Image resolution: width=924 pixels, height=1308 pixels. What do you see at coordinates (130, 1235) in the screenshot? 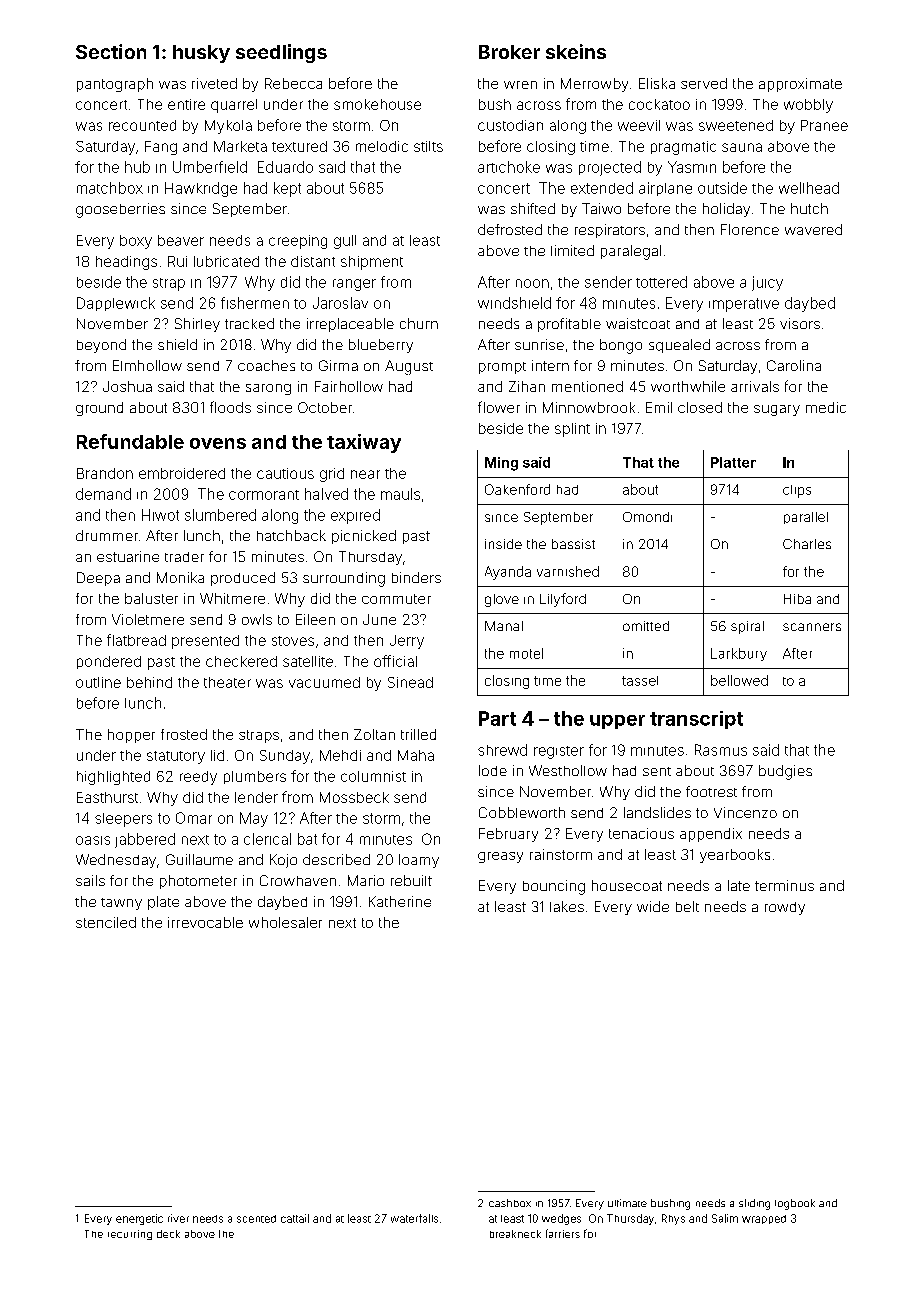
I see `recurring` at bounding box center [130, 1235].
